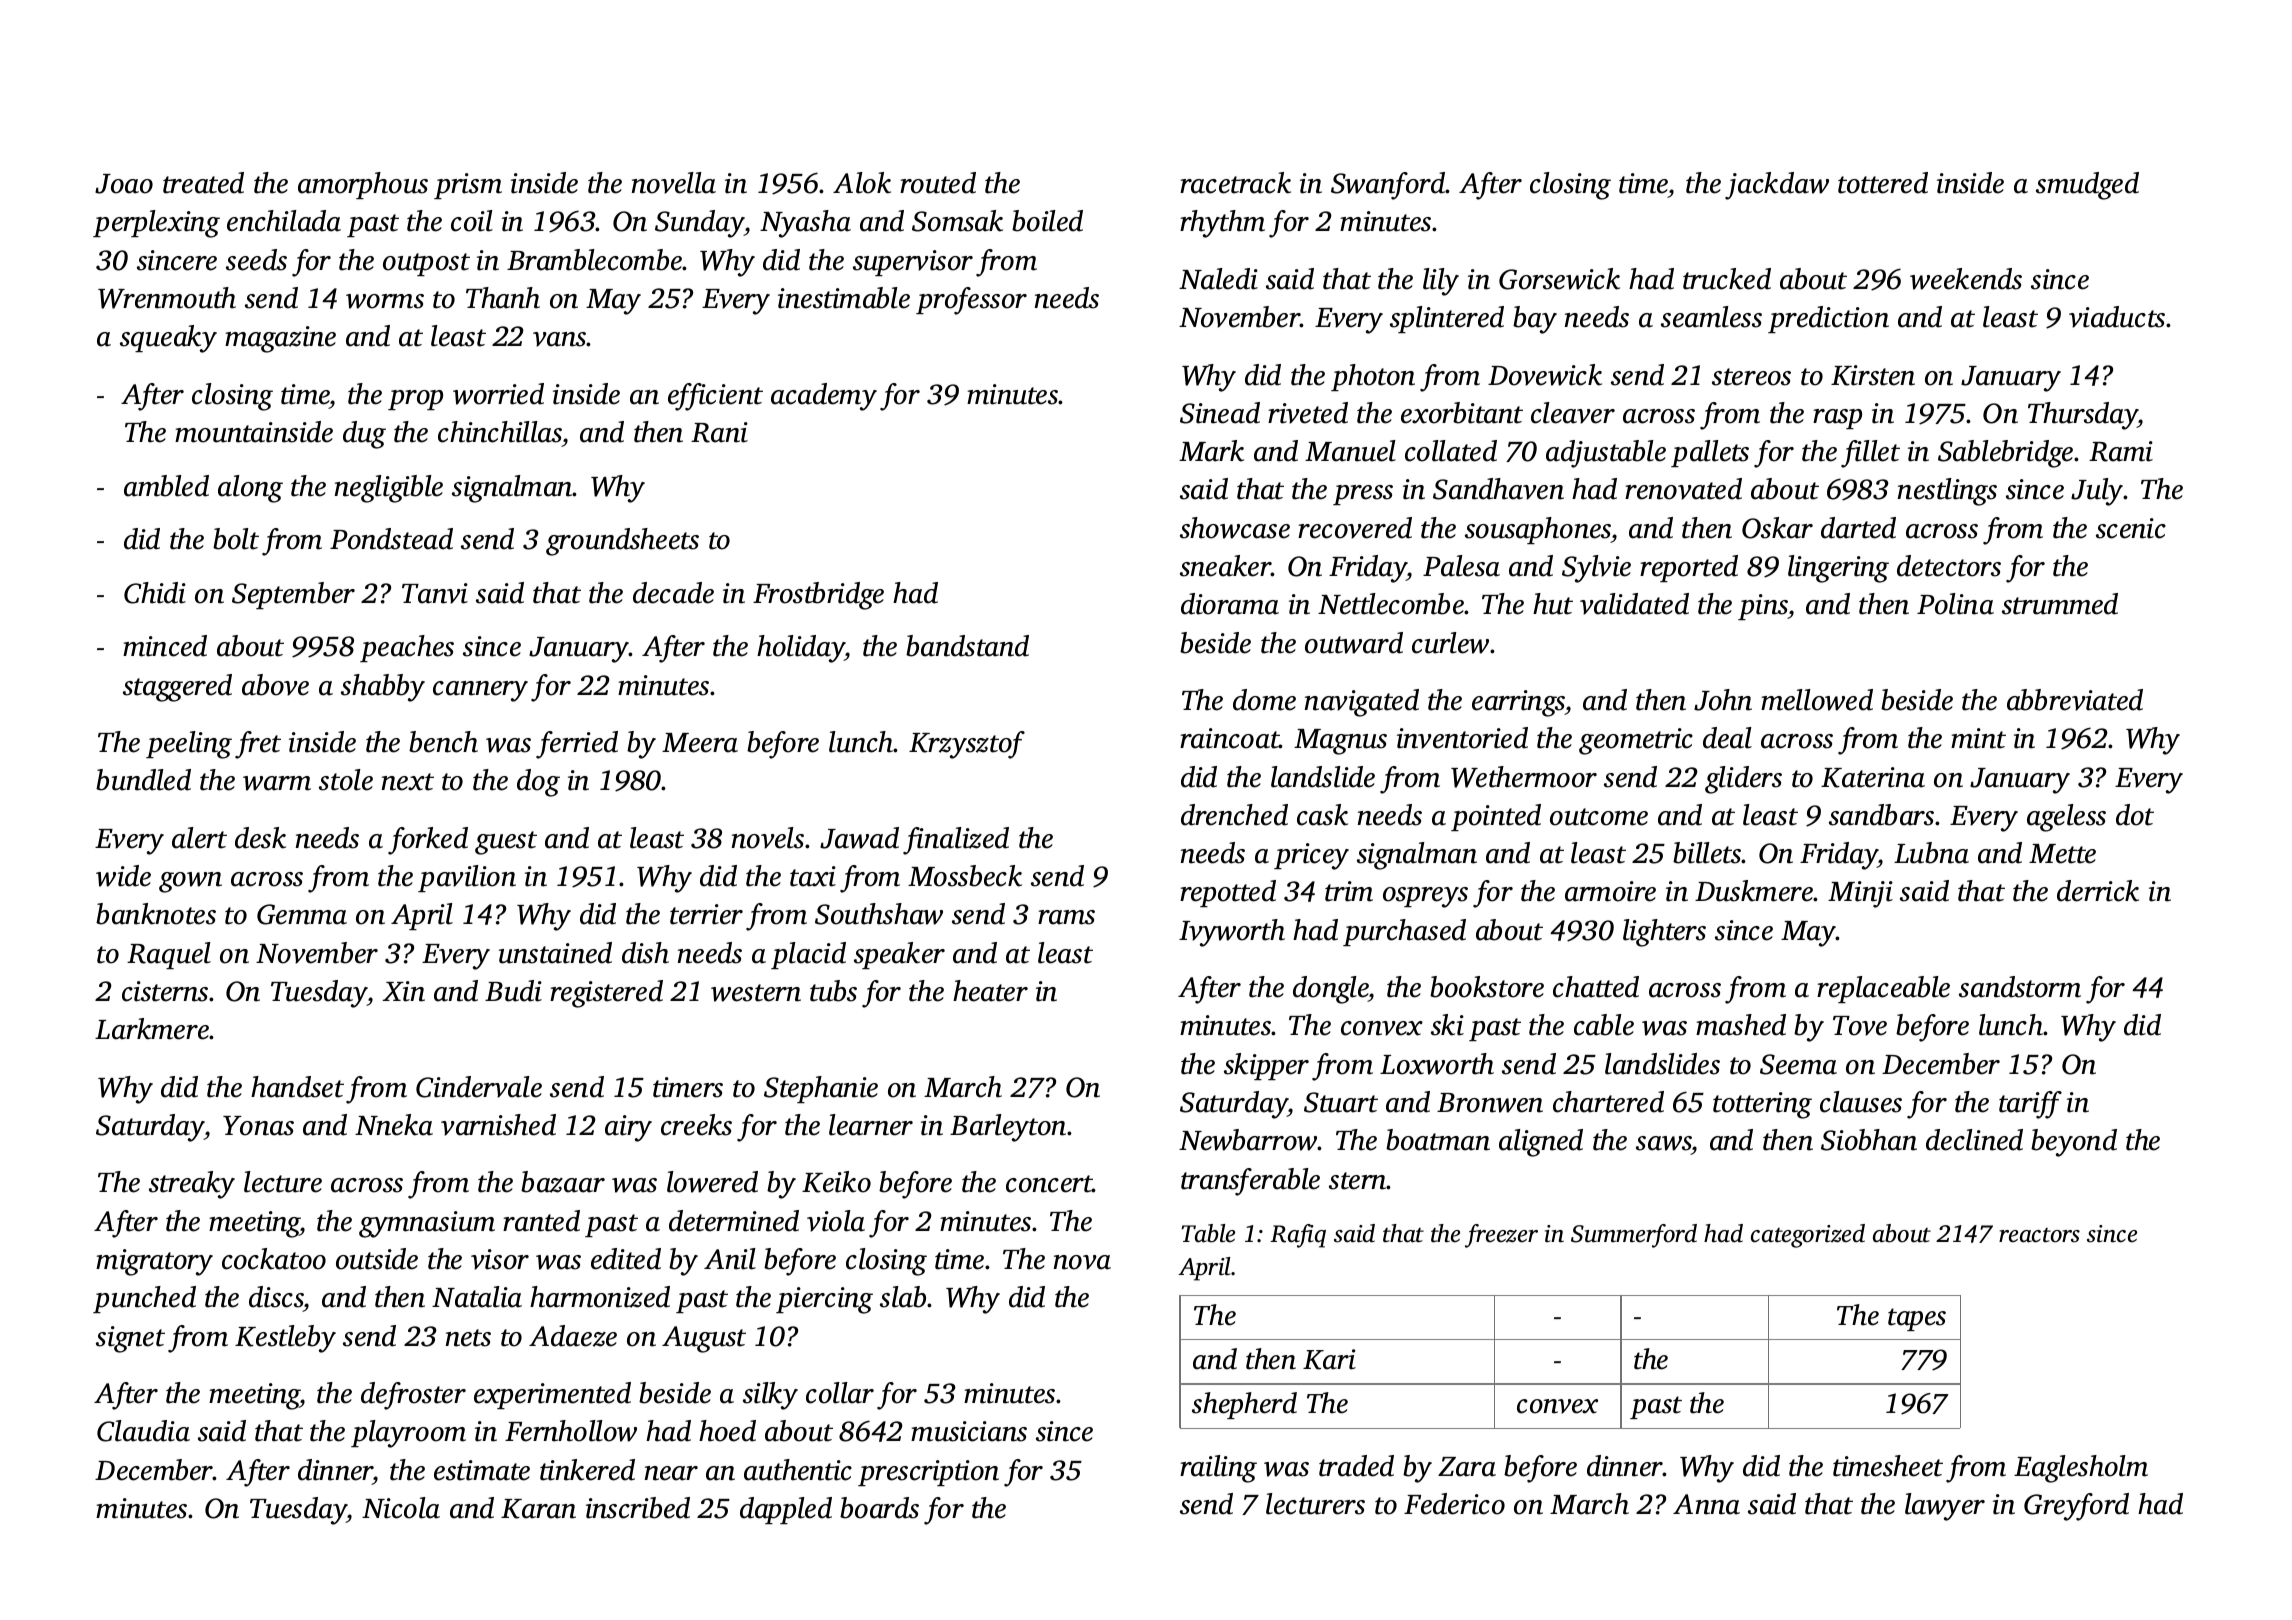 Image resolution: width=2292 pixels, height=1620 pixels. I want to click on Oskar, so click(1777, 528).
